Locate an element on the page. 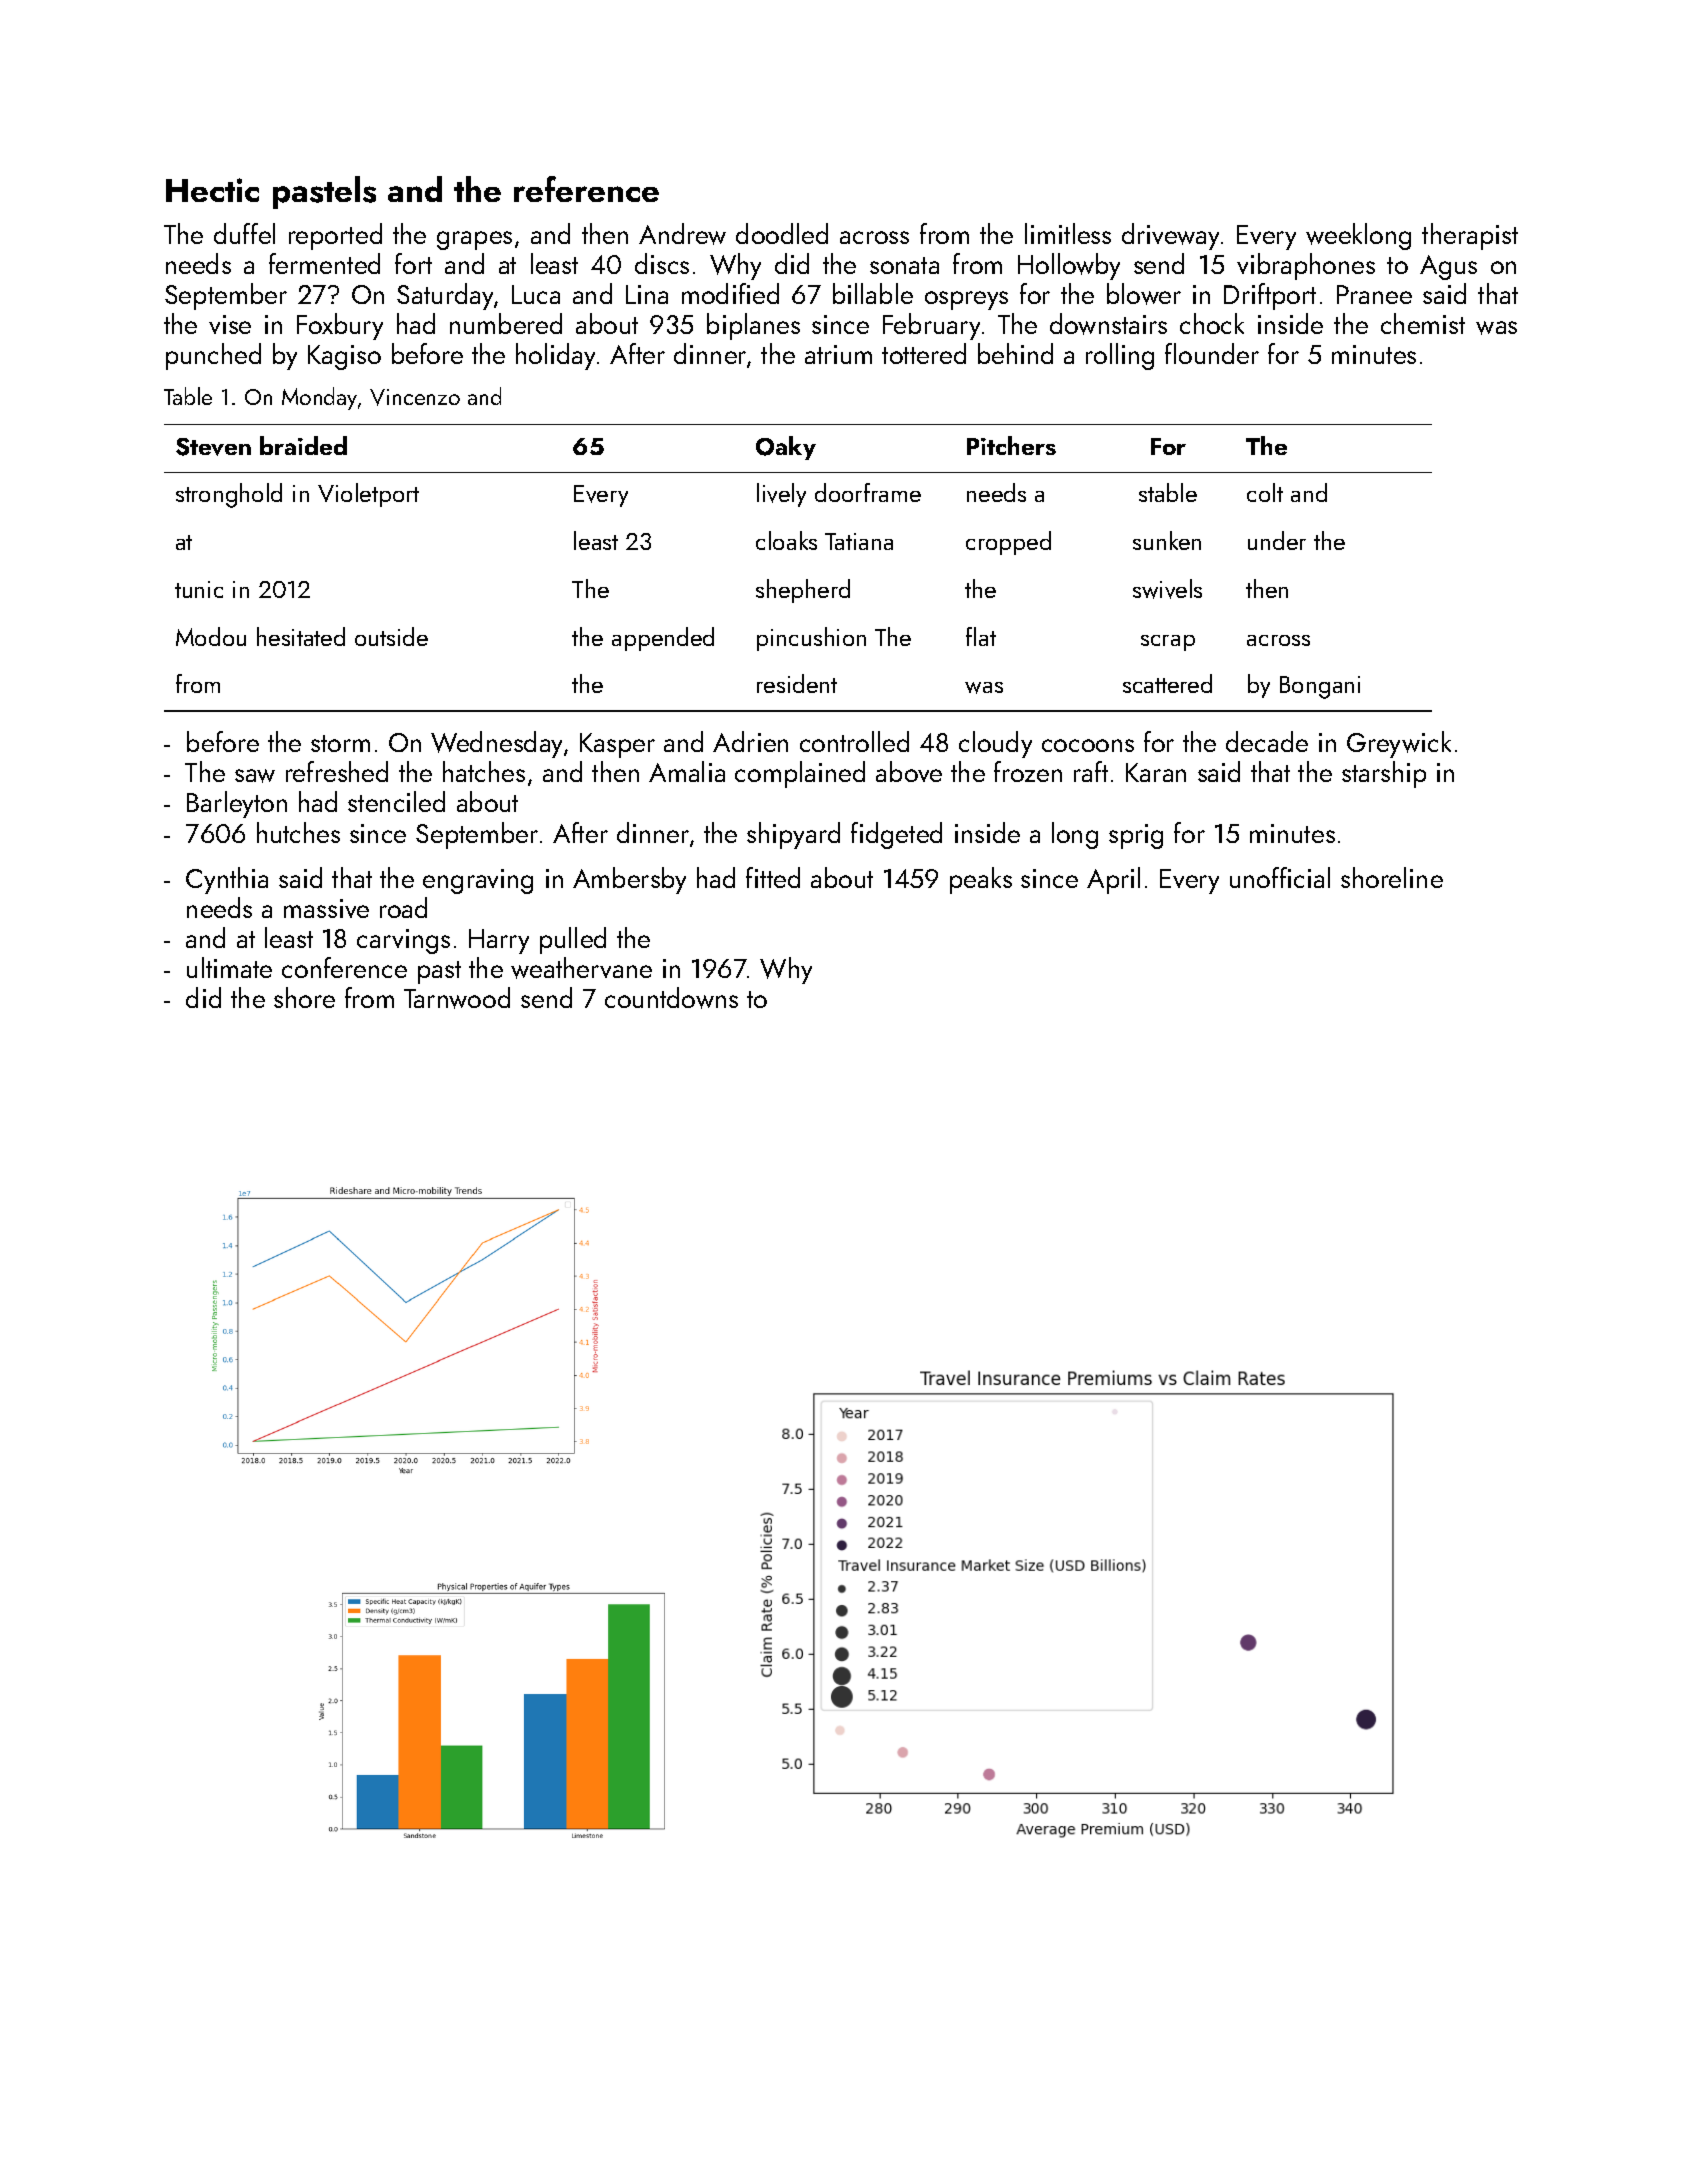  pulled is located at coordinates (573, 940).
